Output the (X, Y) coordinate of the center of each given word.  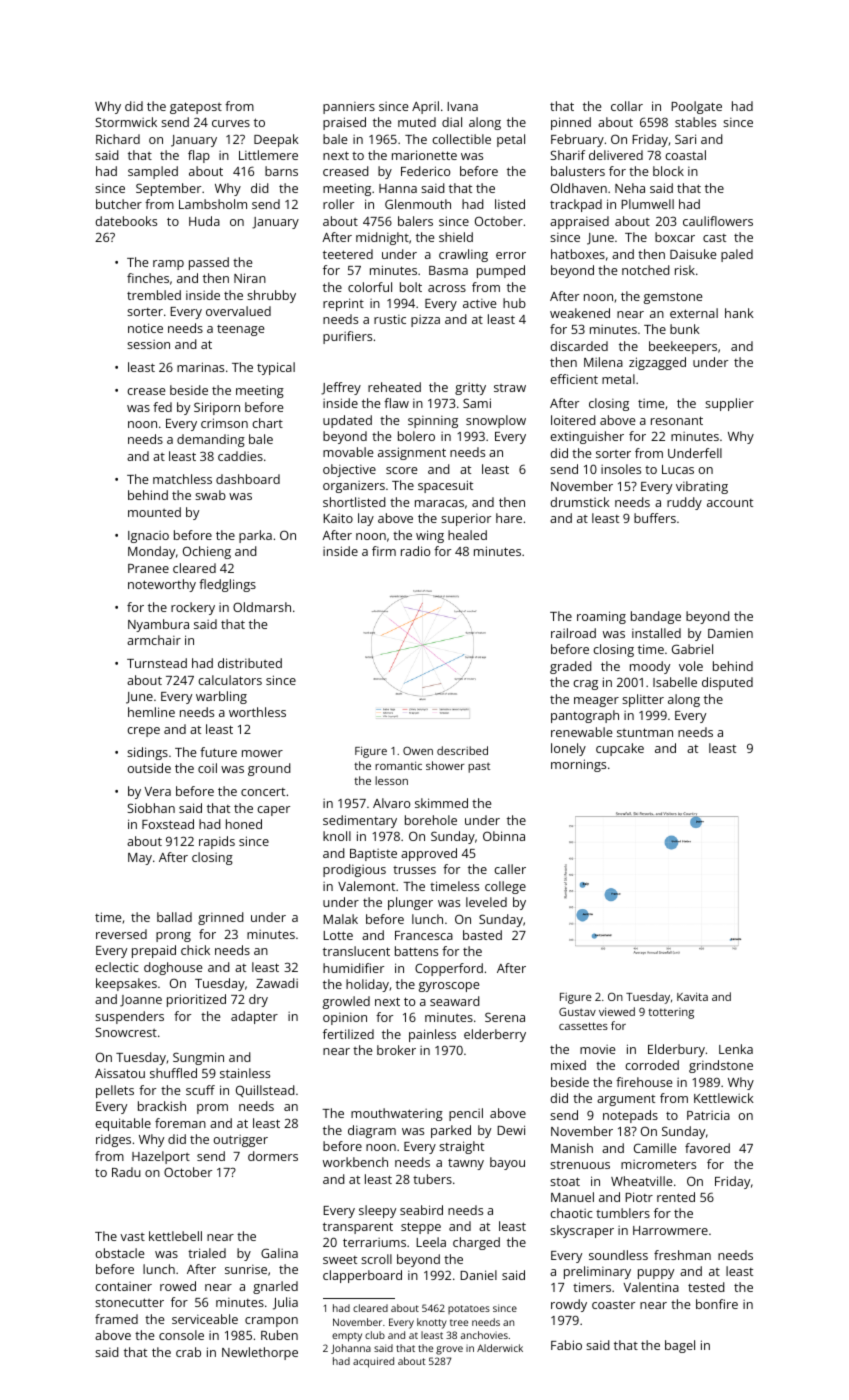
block (668, 171)
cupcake (620, 749)
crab (188, 1352)
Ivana (462, 106)
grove (449, 1350)
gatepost (196, 108)
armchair (154, 640)
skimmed (441, 803)
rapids (217, 842)
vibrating (702, 487)
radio (415, 551)
